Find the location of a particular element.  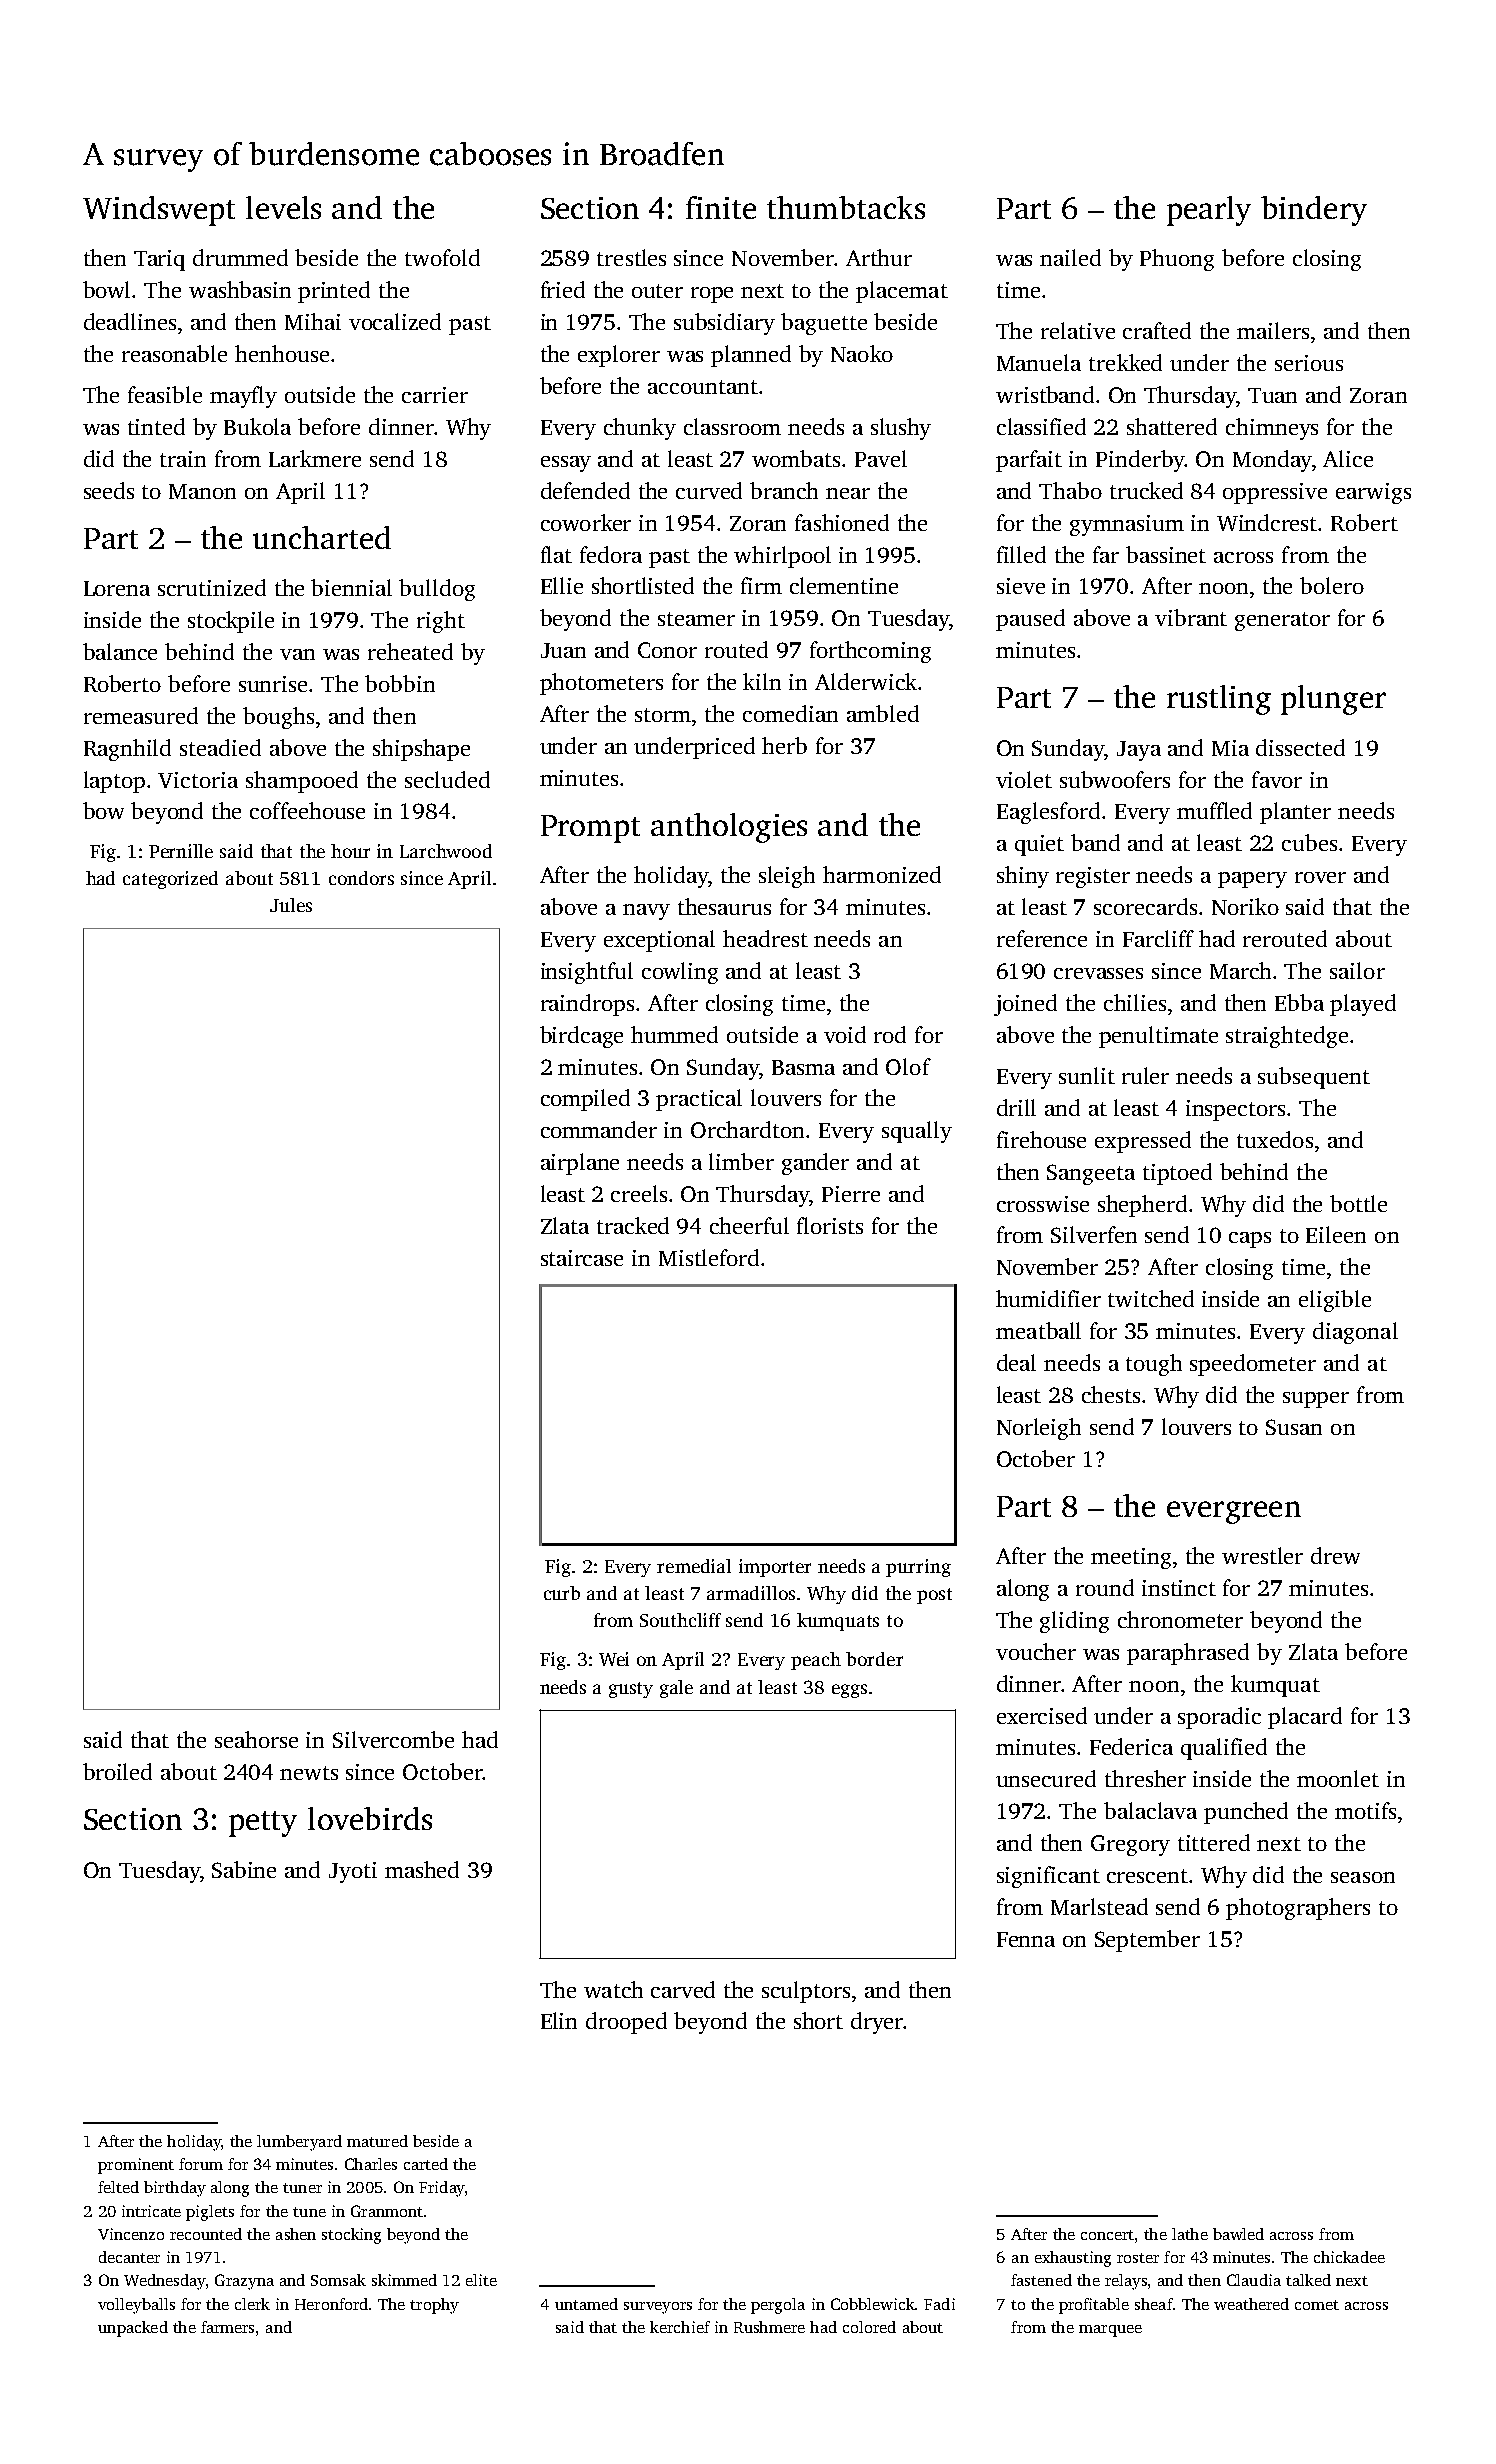

muffled is located at coordinates (1214, 810).
